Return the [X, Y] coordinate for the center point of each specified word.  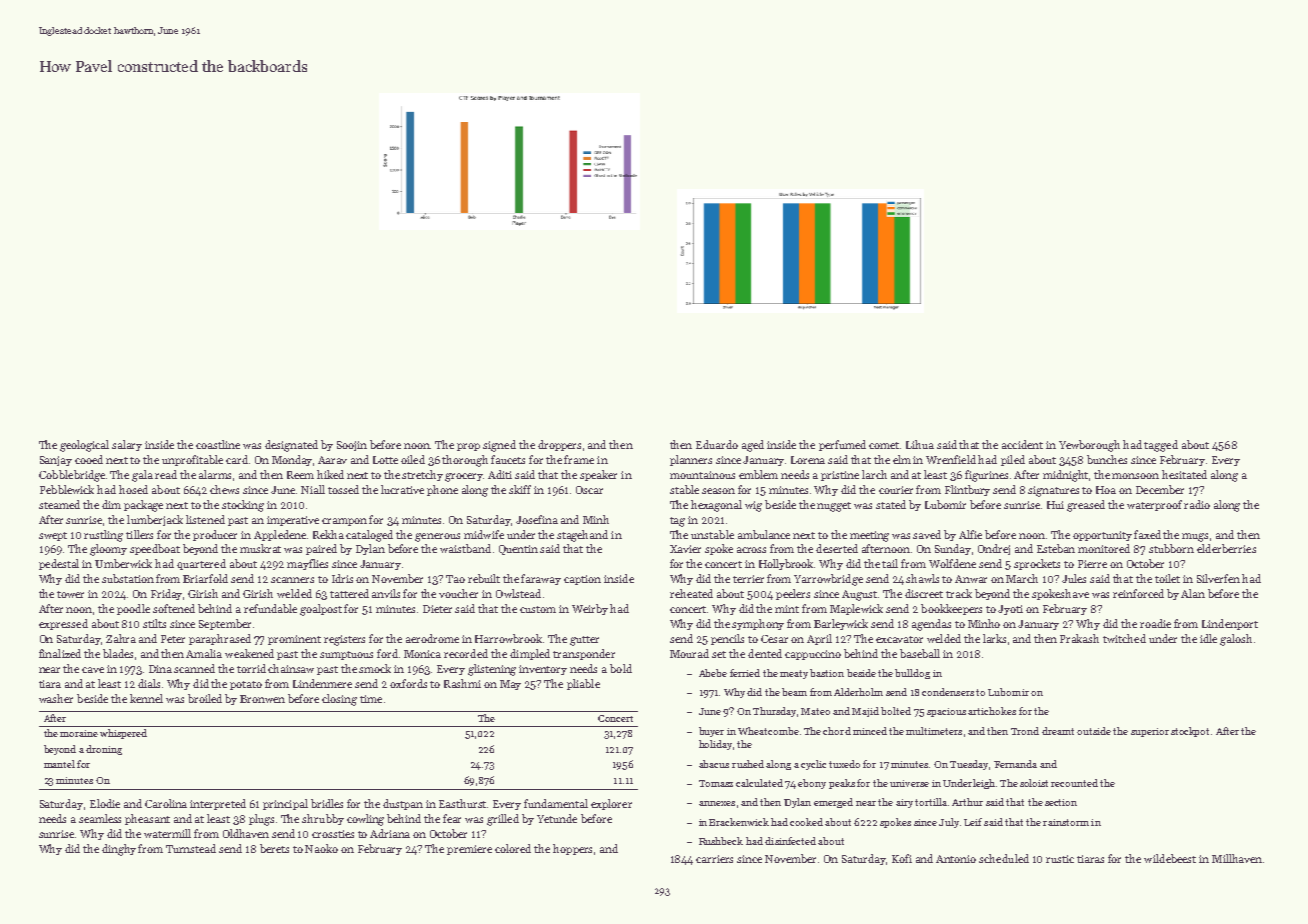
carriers [714, 859]
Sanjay [56, 461]
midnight [1065, 476]
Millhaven [1237, 858]
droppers [559, 445]
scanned [194, 668]
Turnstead [191, 848]
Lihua [920, 444]
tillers [139, 534]
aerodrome [432, 638]
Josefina [537, 519]
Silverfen [1218, 578]
